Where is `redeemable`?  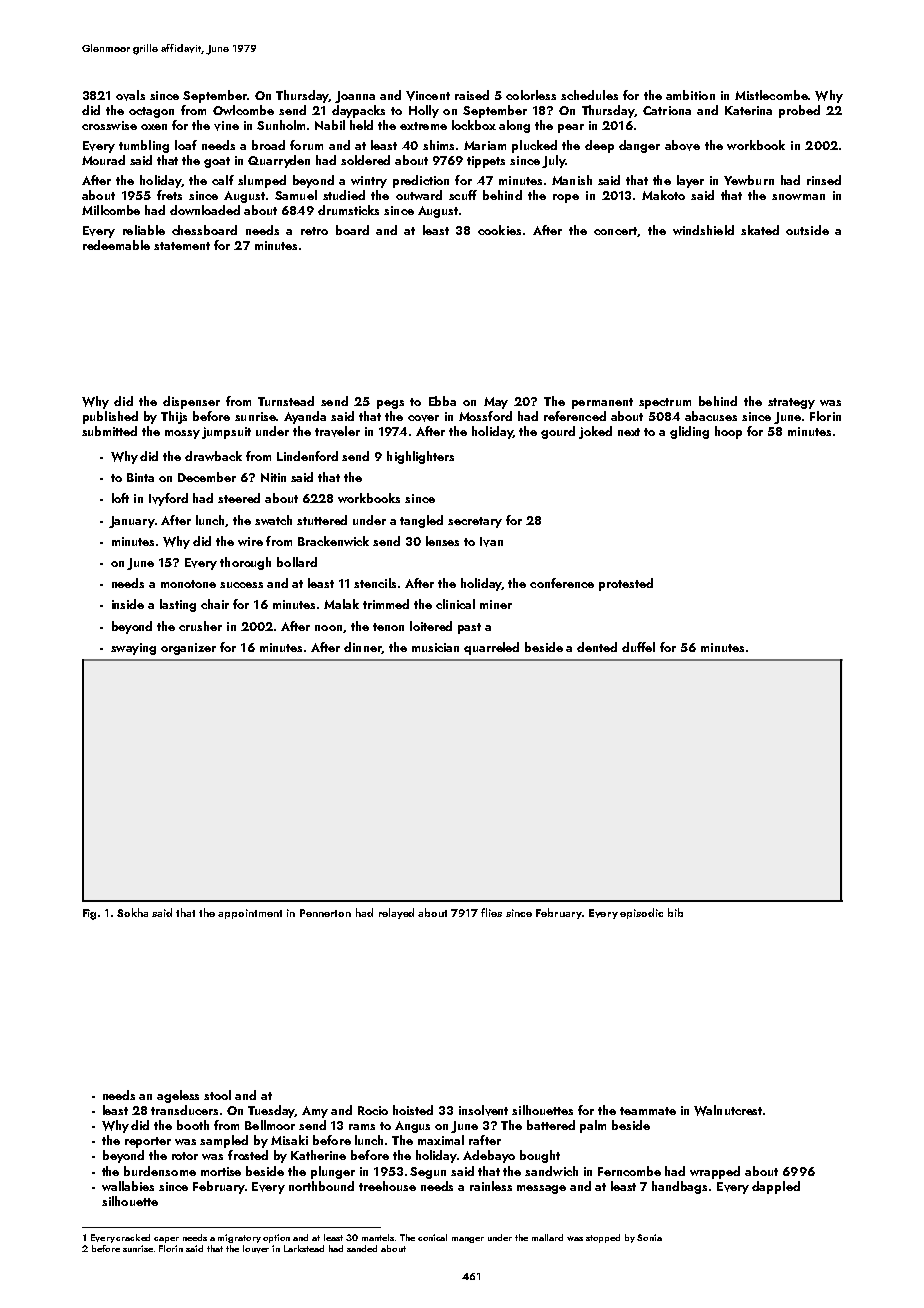
redeemable is located at coordinates (116, 245).
